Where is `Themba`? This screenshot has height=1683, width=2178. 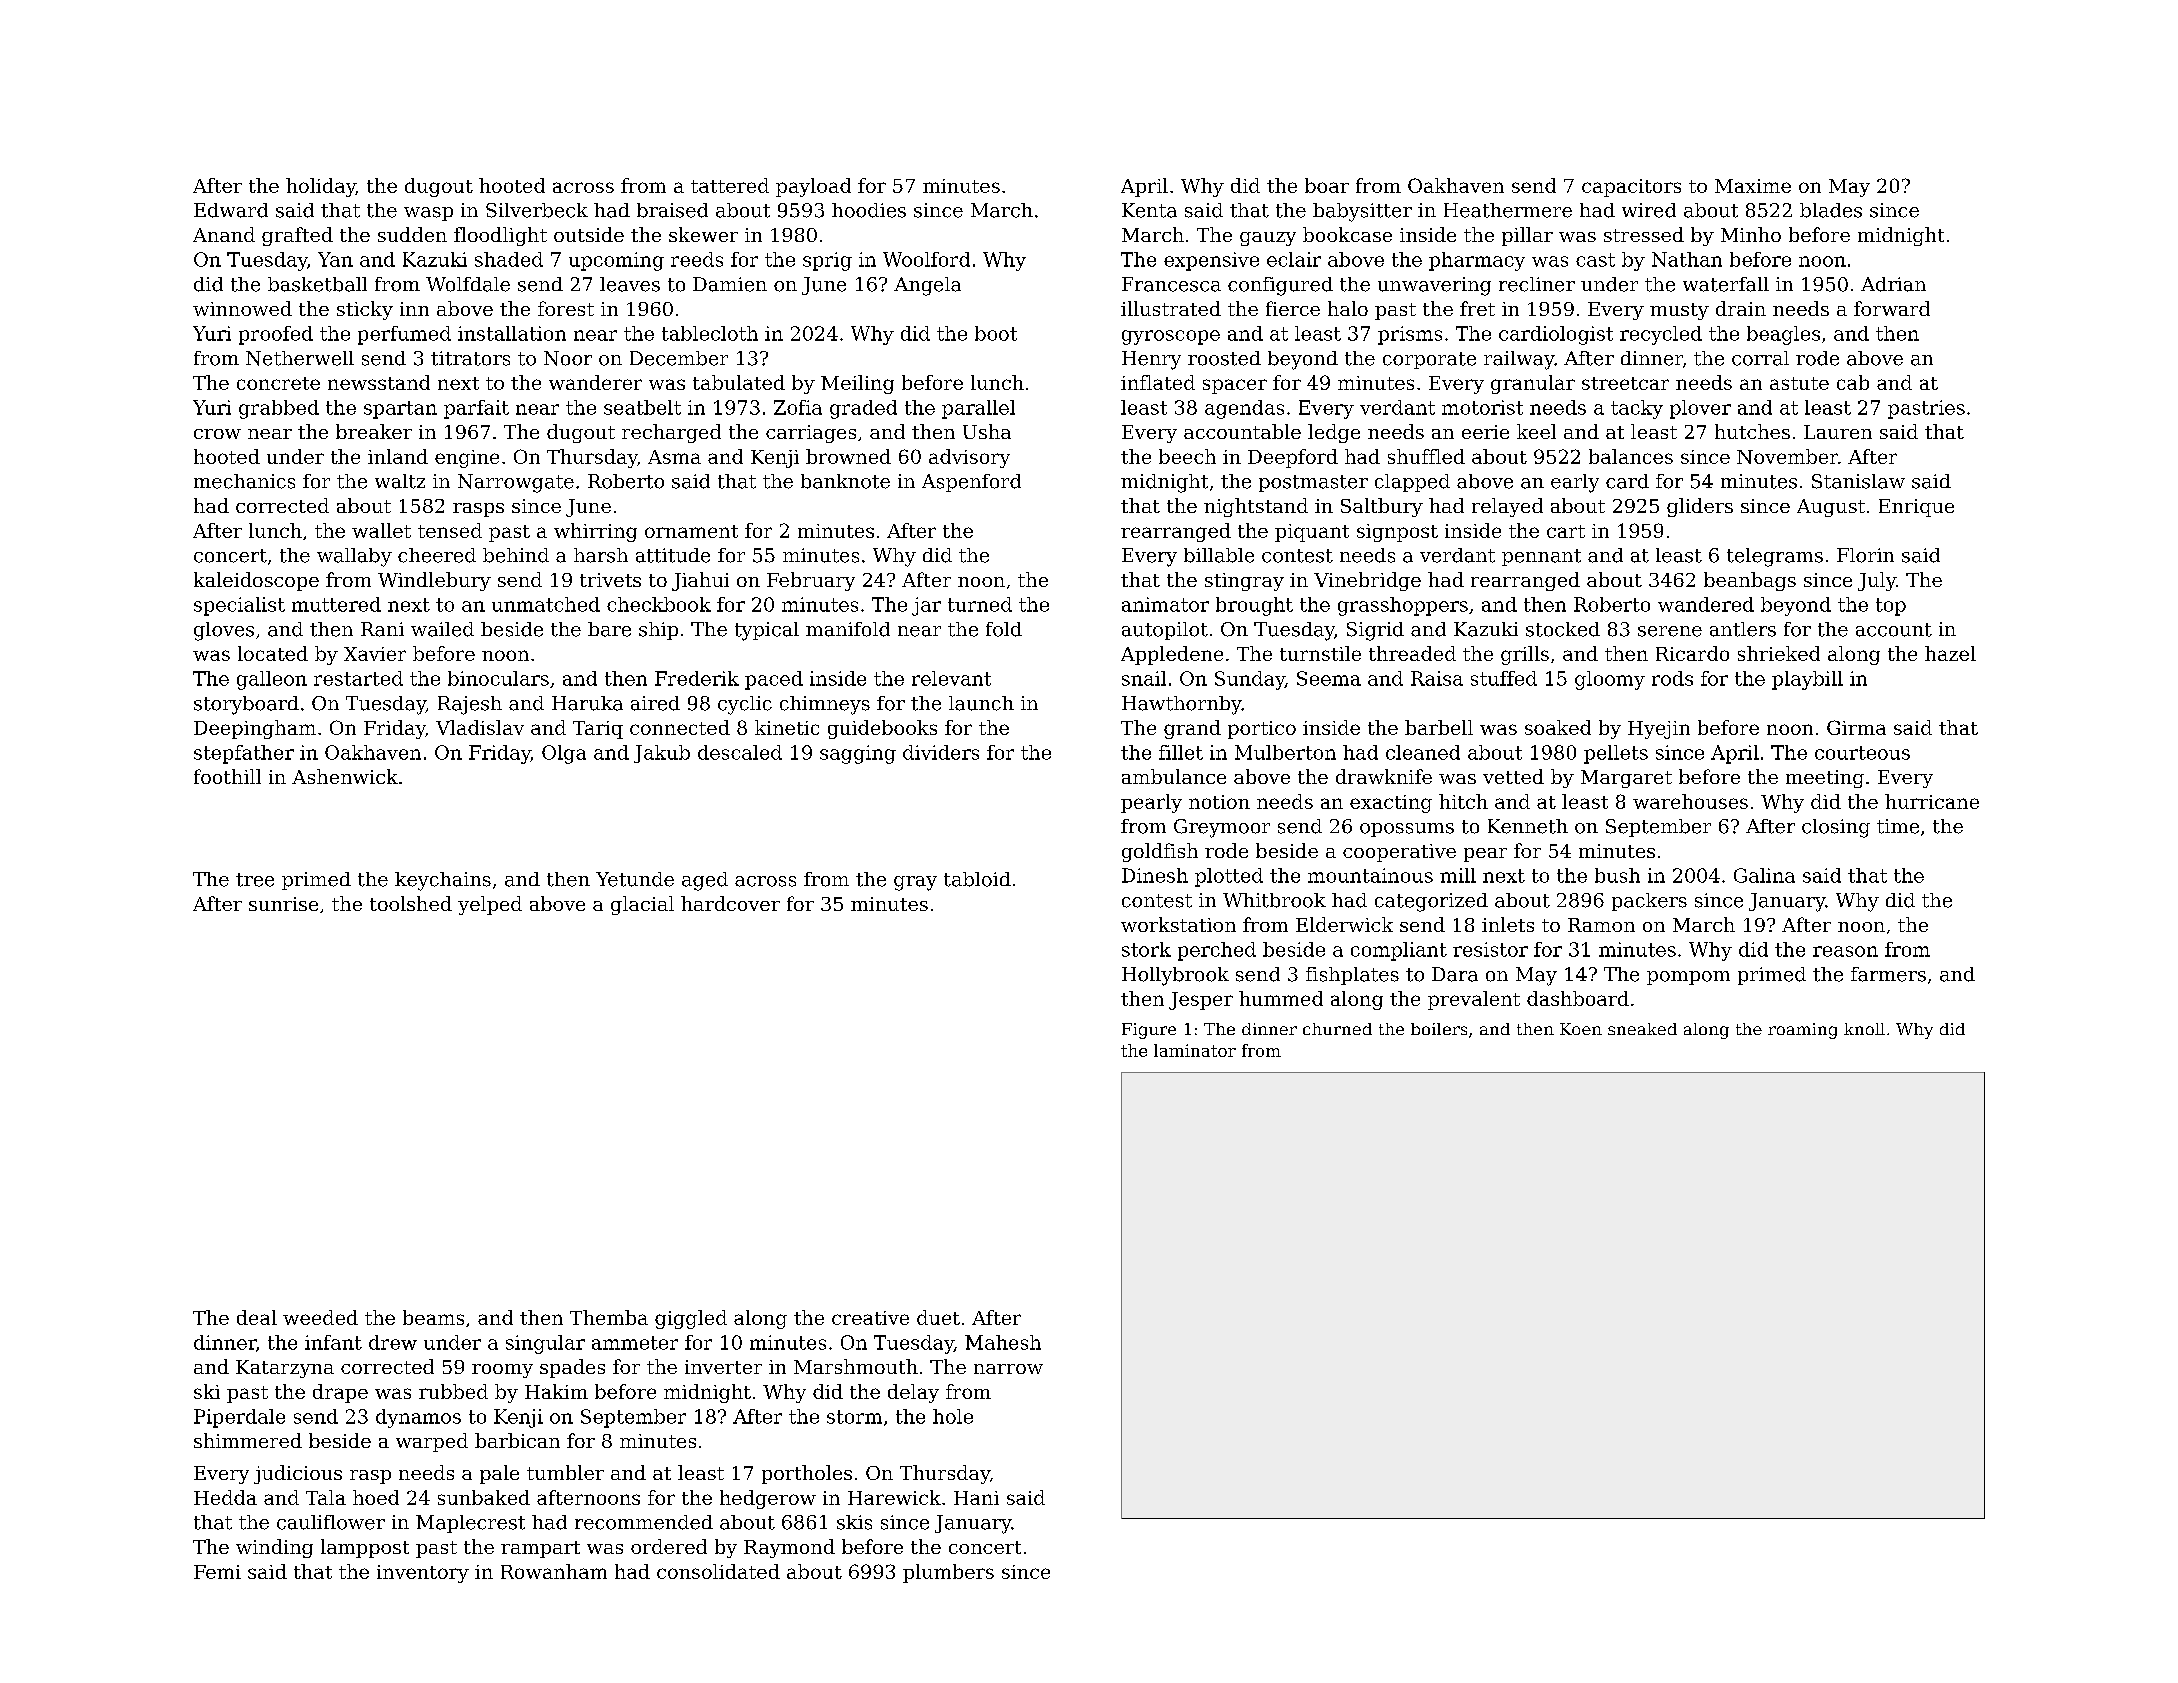 Themba is located at coordinates (609, 1317).
